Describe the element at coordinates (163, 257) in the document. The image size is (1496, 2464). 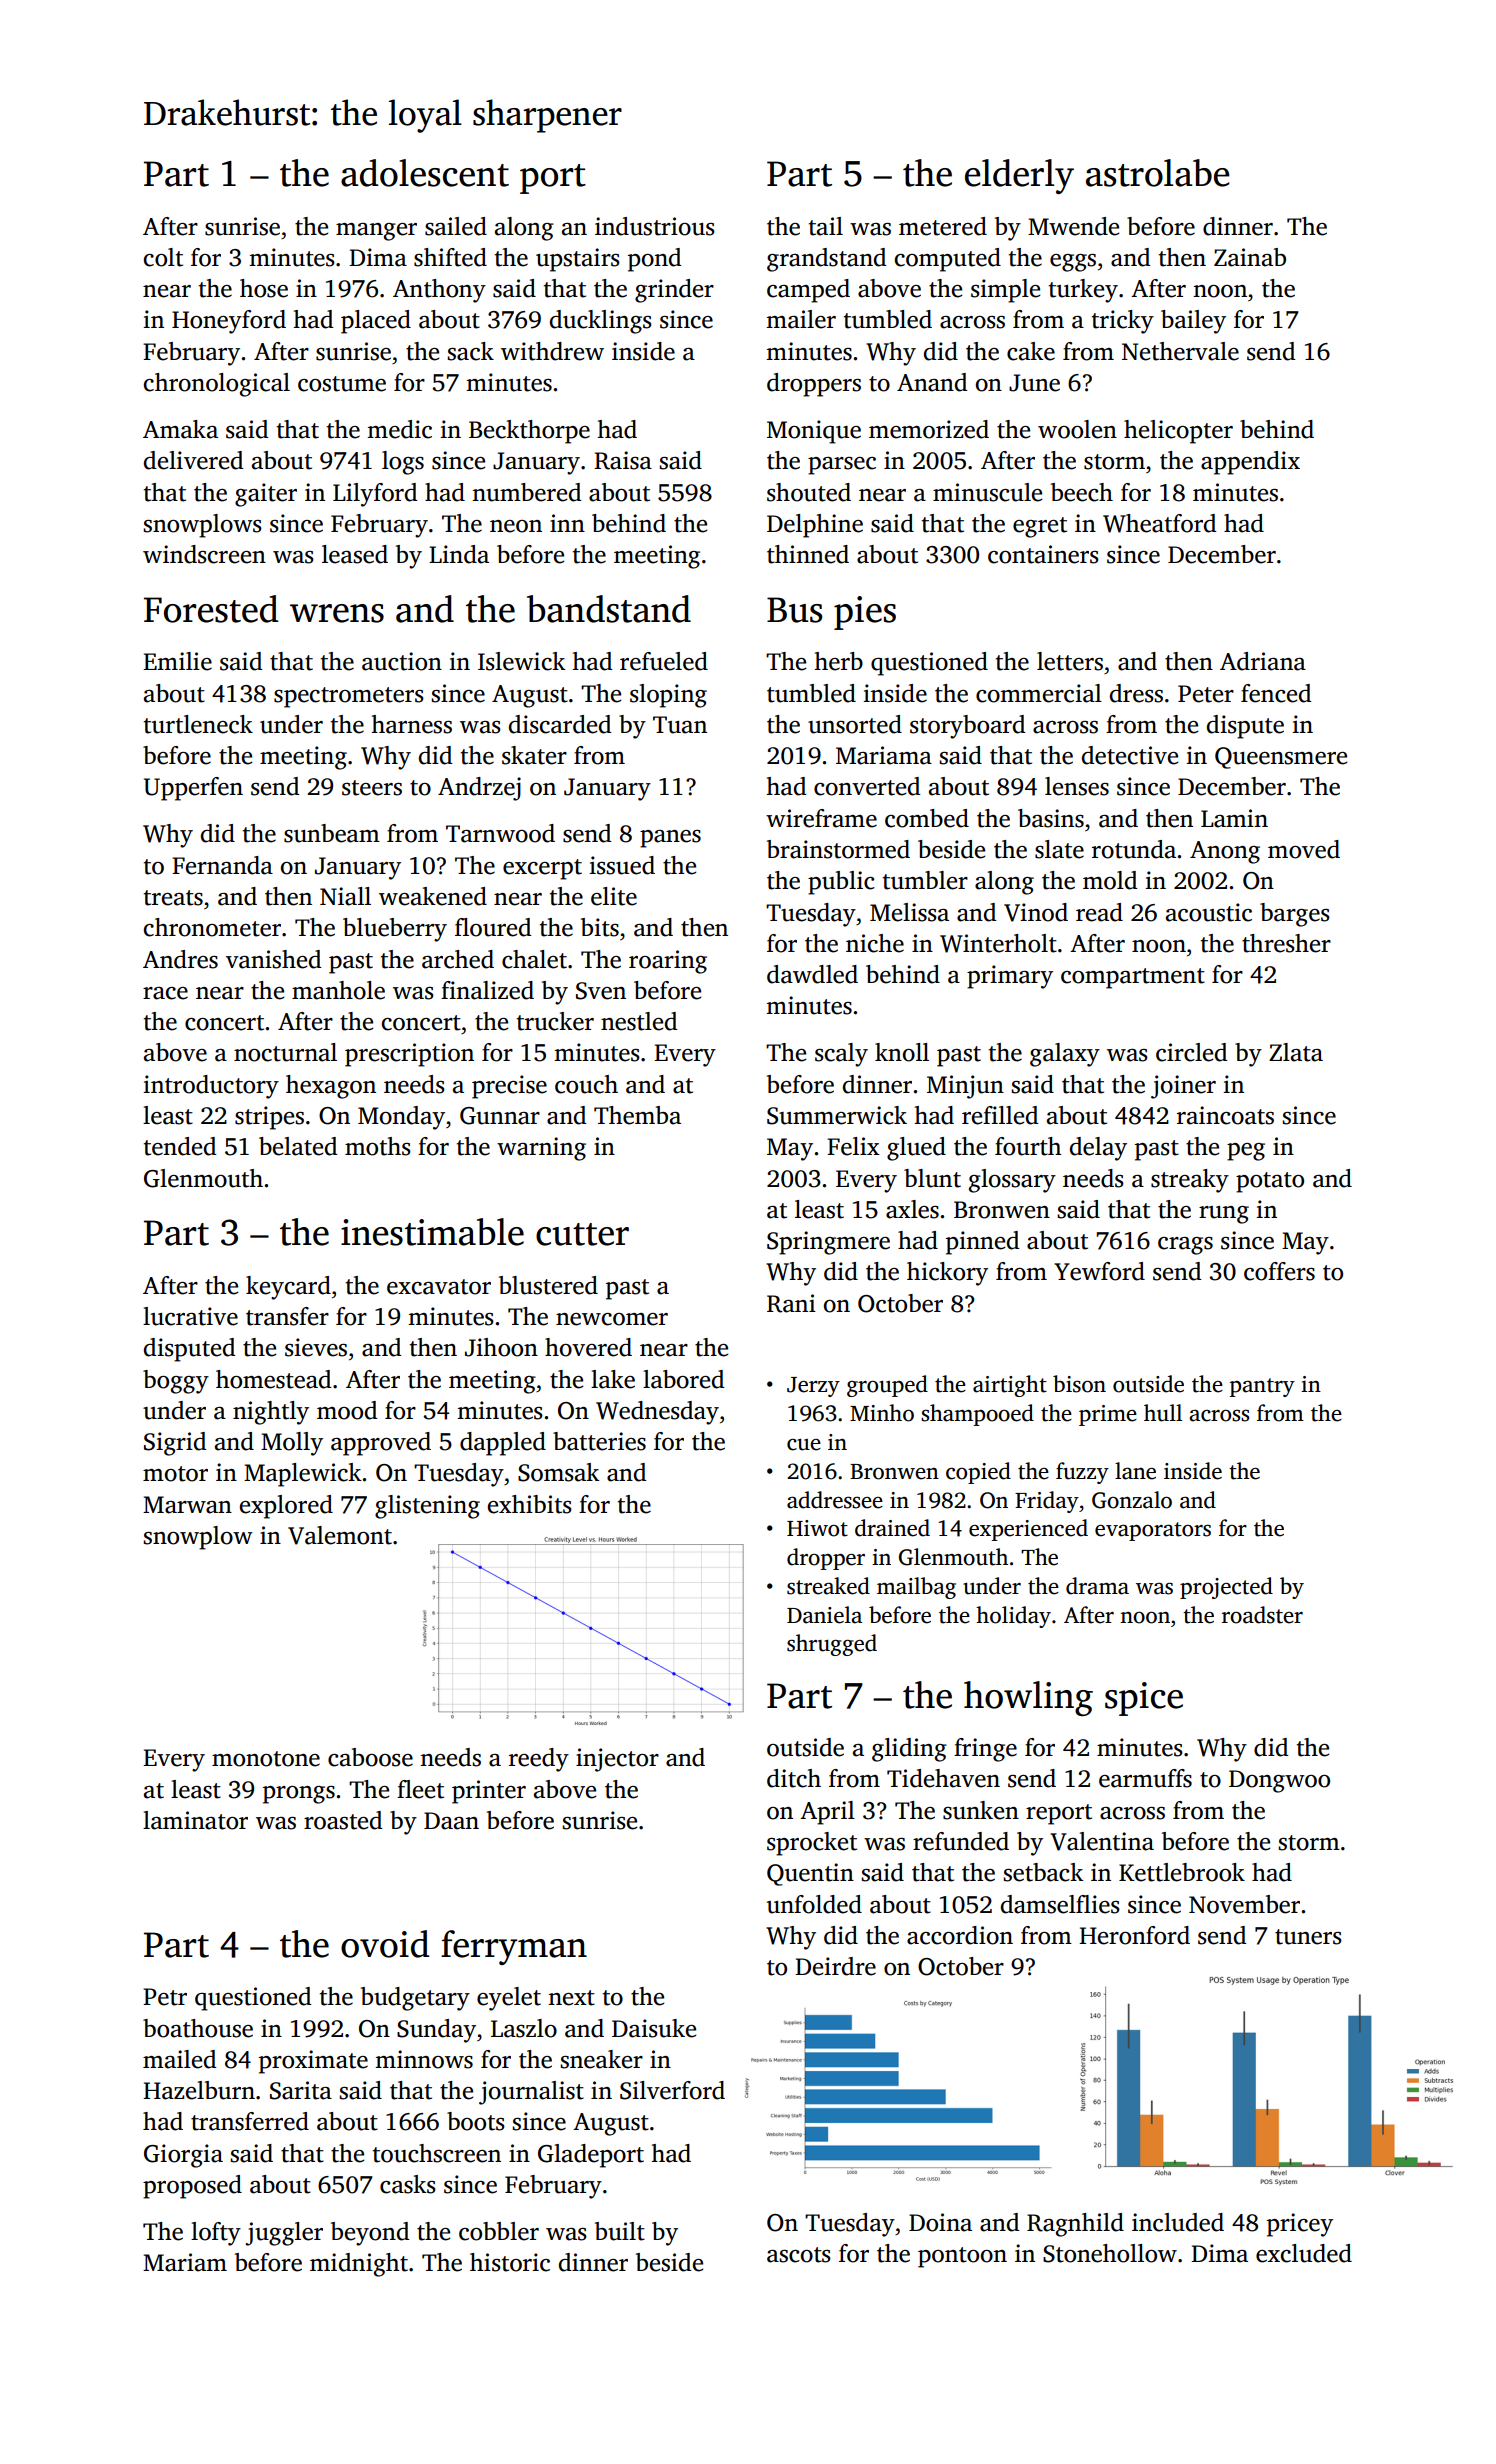
I see `colt` at that location.
